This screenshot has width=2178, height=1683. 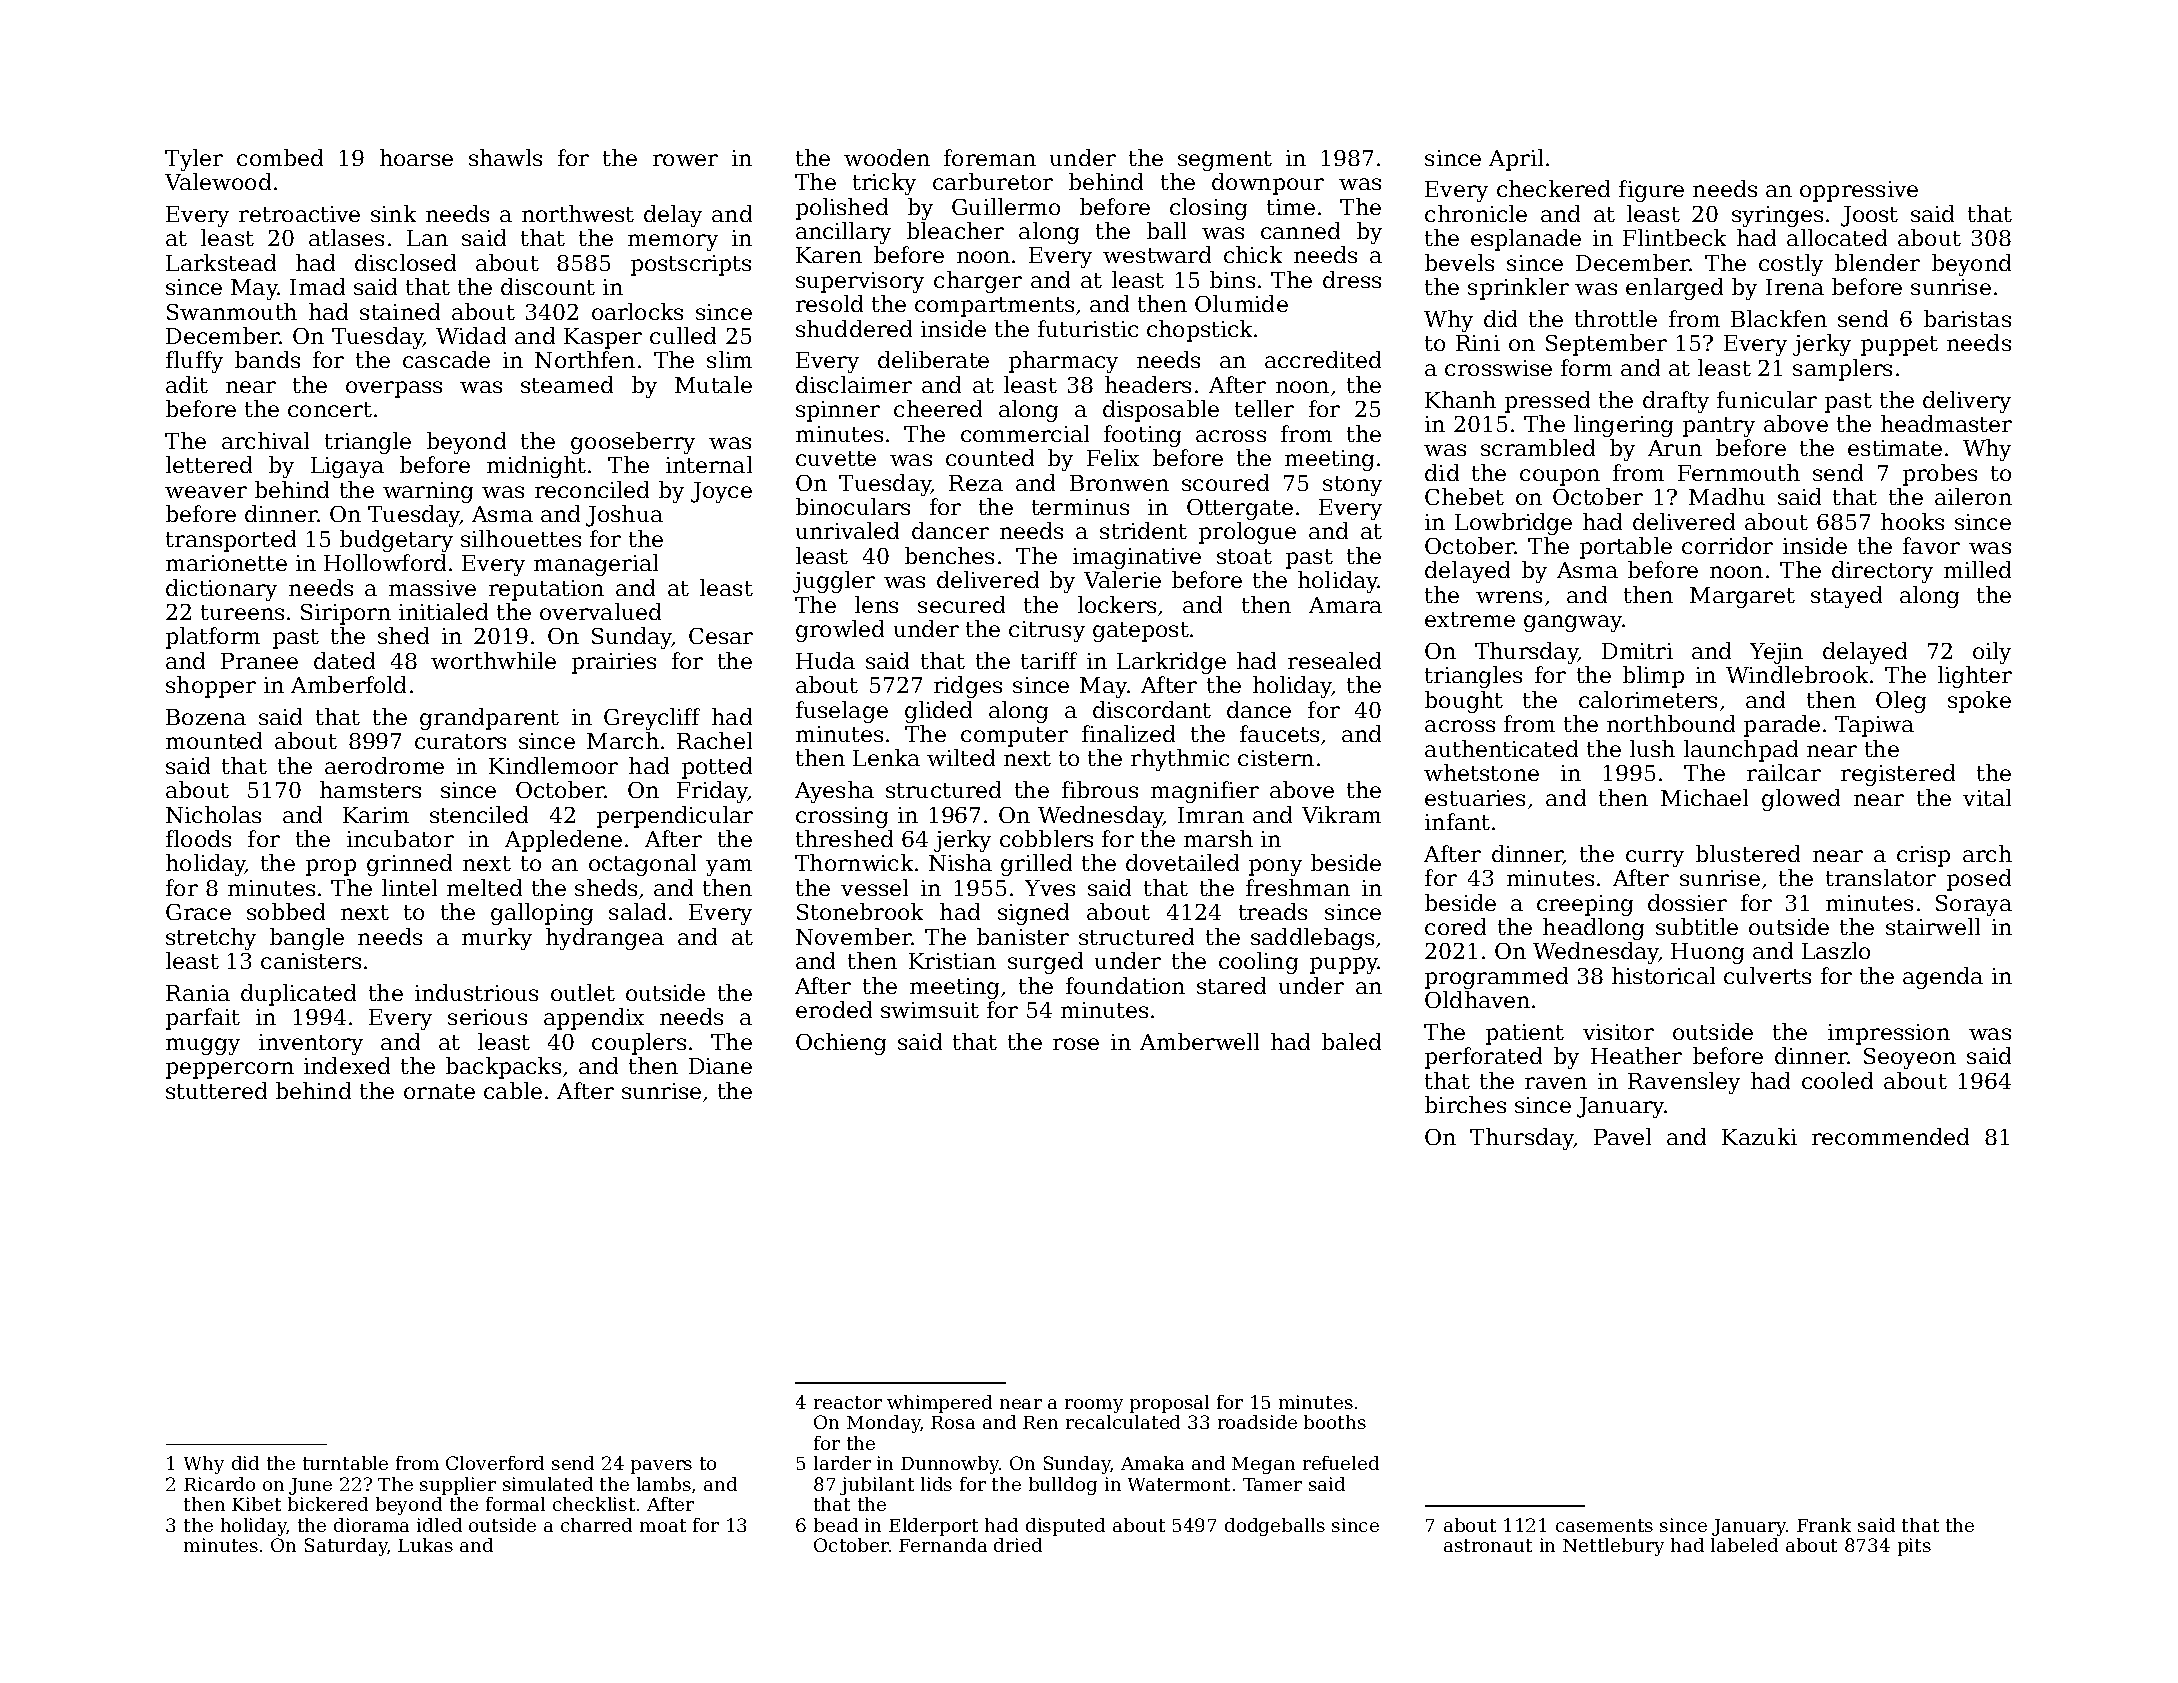 I want to click on oppressive, so click(x=1859, y=191).
